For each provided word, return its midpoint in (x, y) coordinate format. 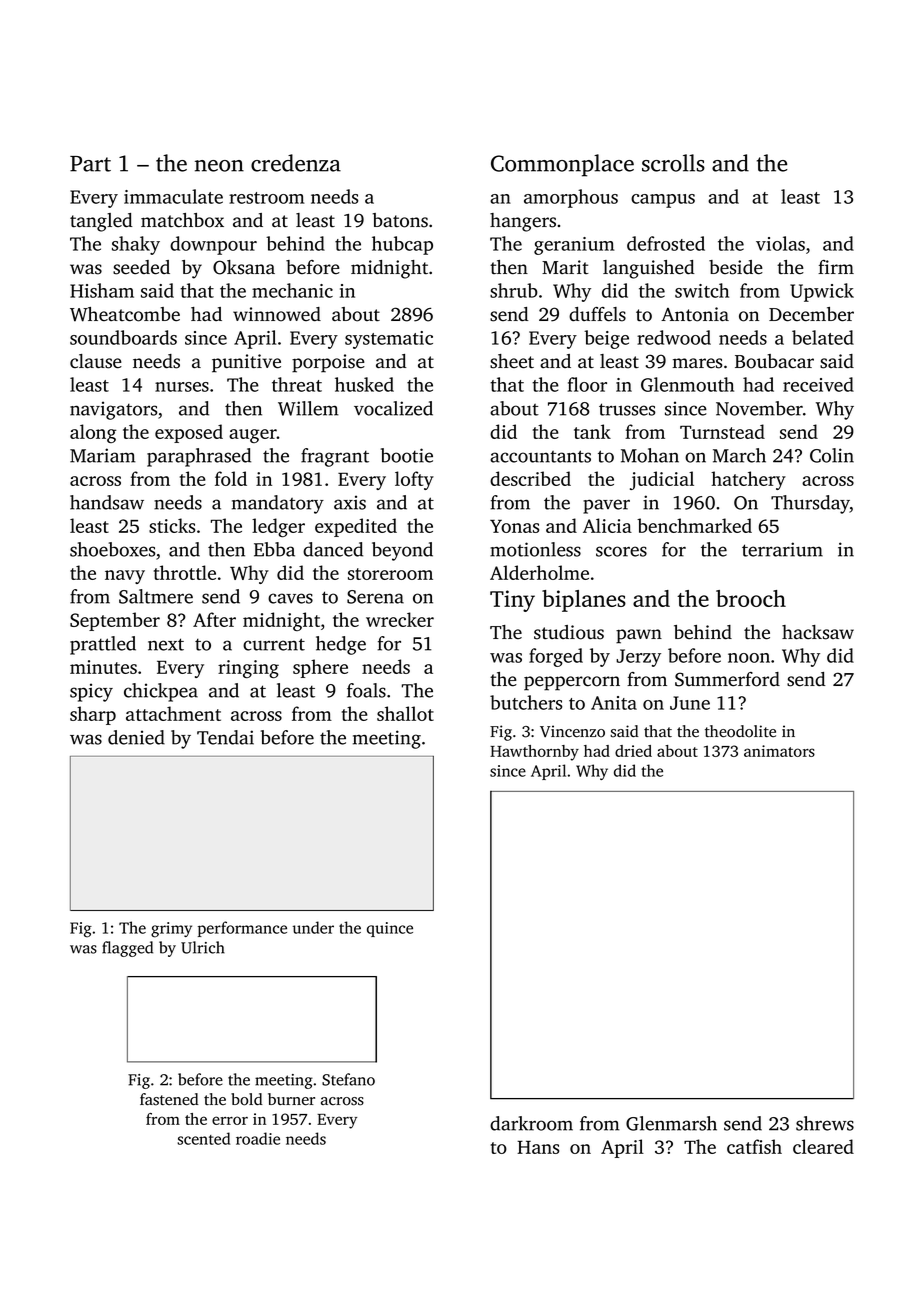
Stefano (348, 1079)
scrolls (673, 163)
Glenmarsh (671, 1123)
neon (219, 166)
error (230, 1120)
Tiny (512, 601)
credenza (296, 163)
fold (231, 478)
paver (606, 506)
